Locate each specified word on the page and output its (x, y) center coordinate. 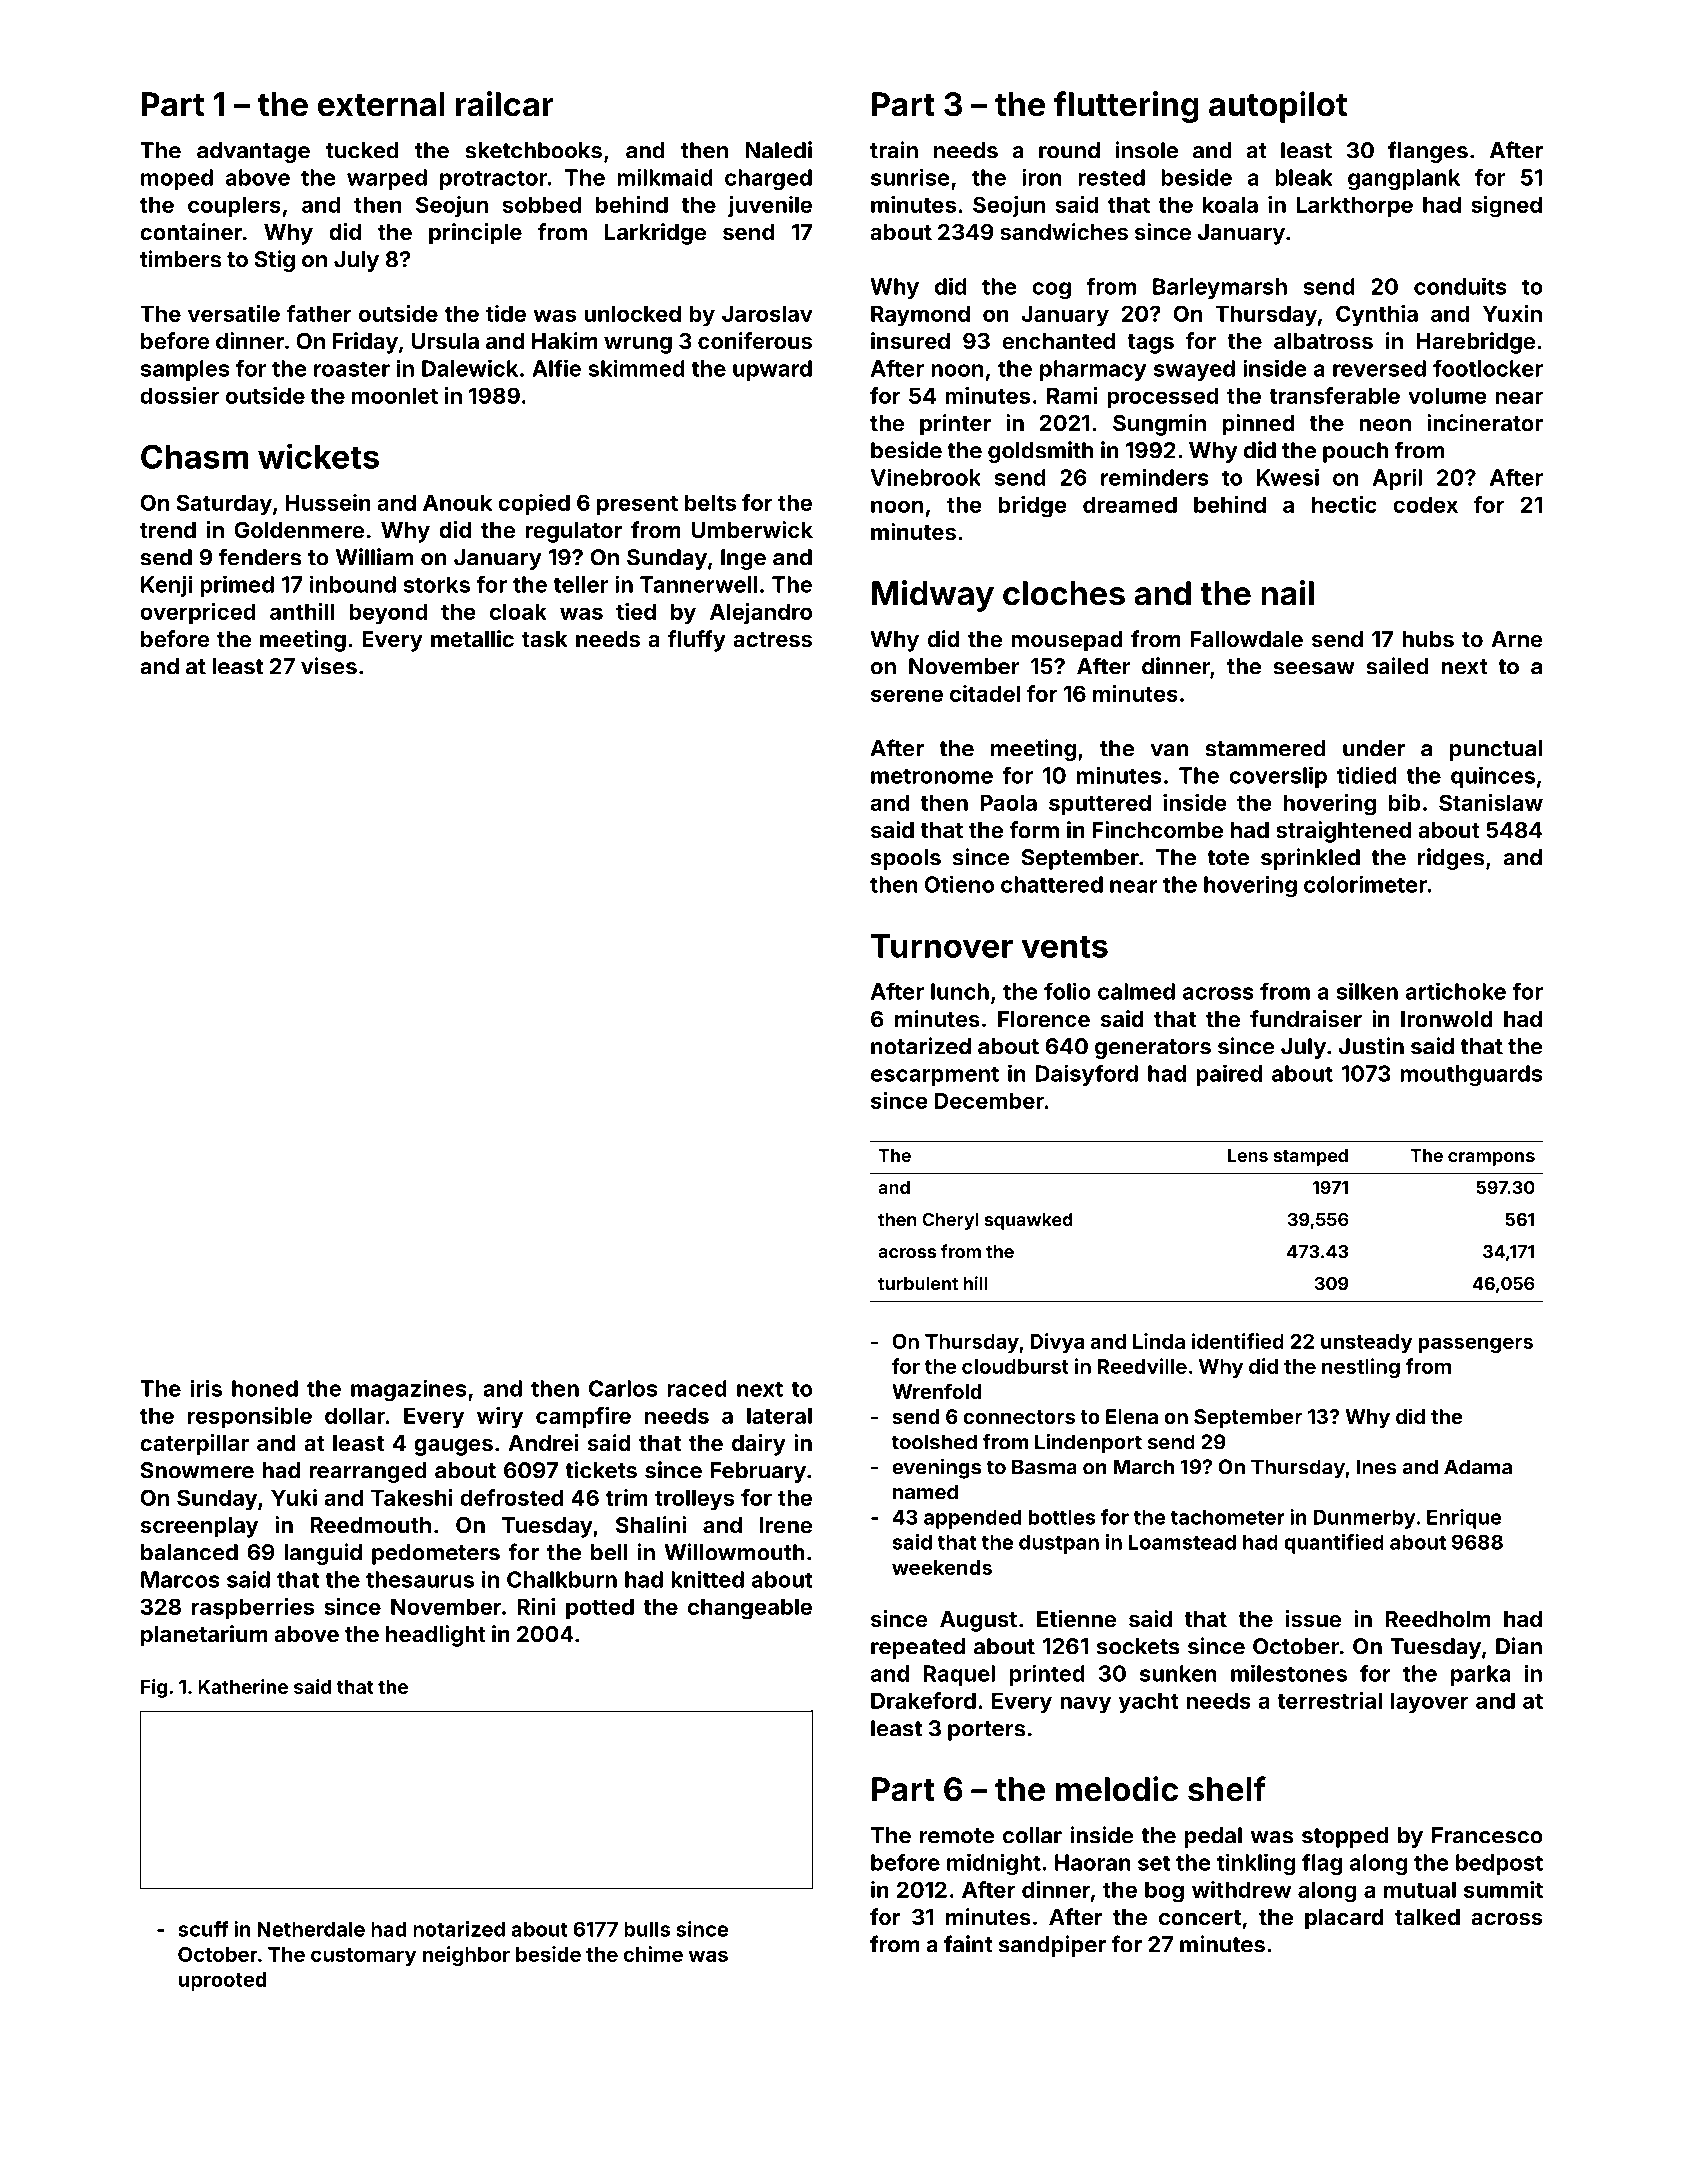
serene (907, 695)
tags (1150, 344)
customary (363, 1957)
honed (265, 1388)
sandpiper (1052, 1946)
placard (1344, 1919)
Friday (365, 343)
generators (1153, 1049)
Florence (1044, 1019)
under (1374, 748)
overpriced (198, 613)
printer (955, 425)
